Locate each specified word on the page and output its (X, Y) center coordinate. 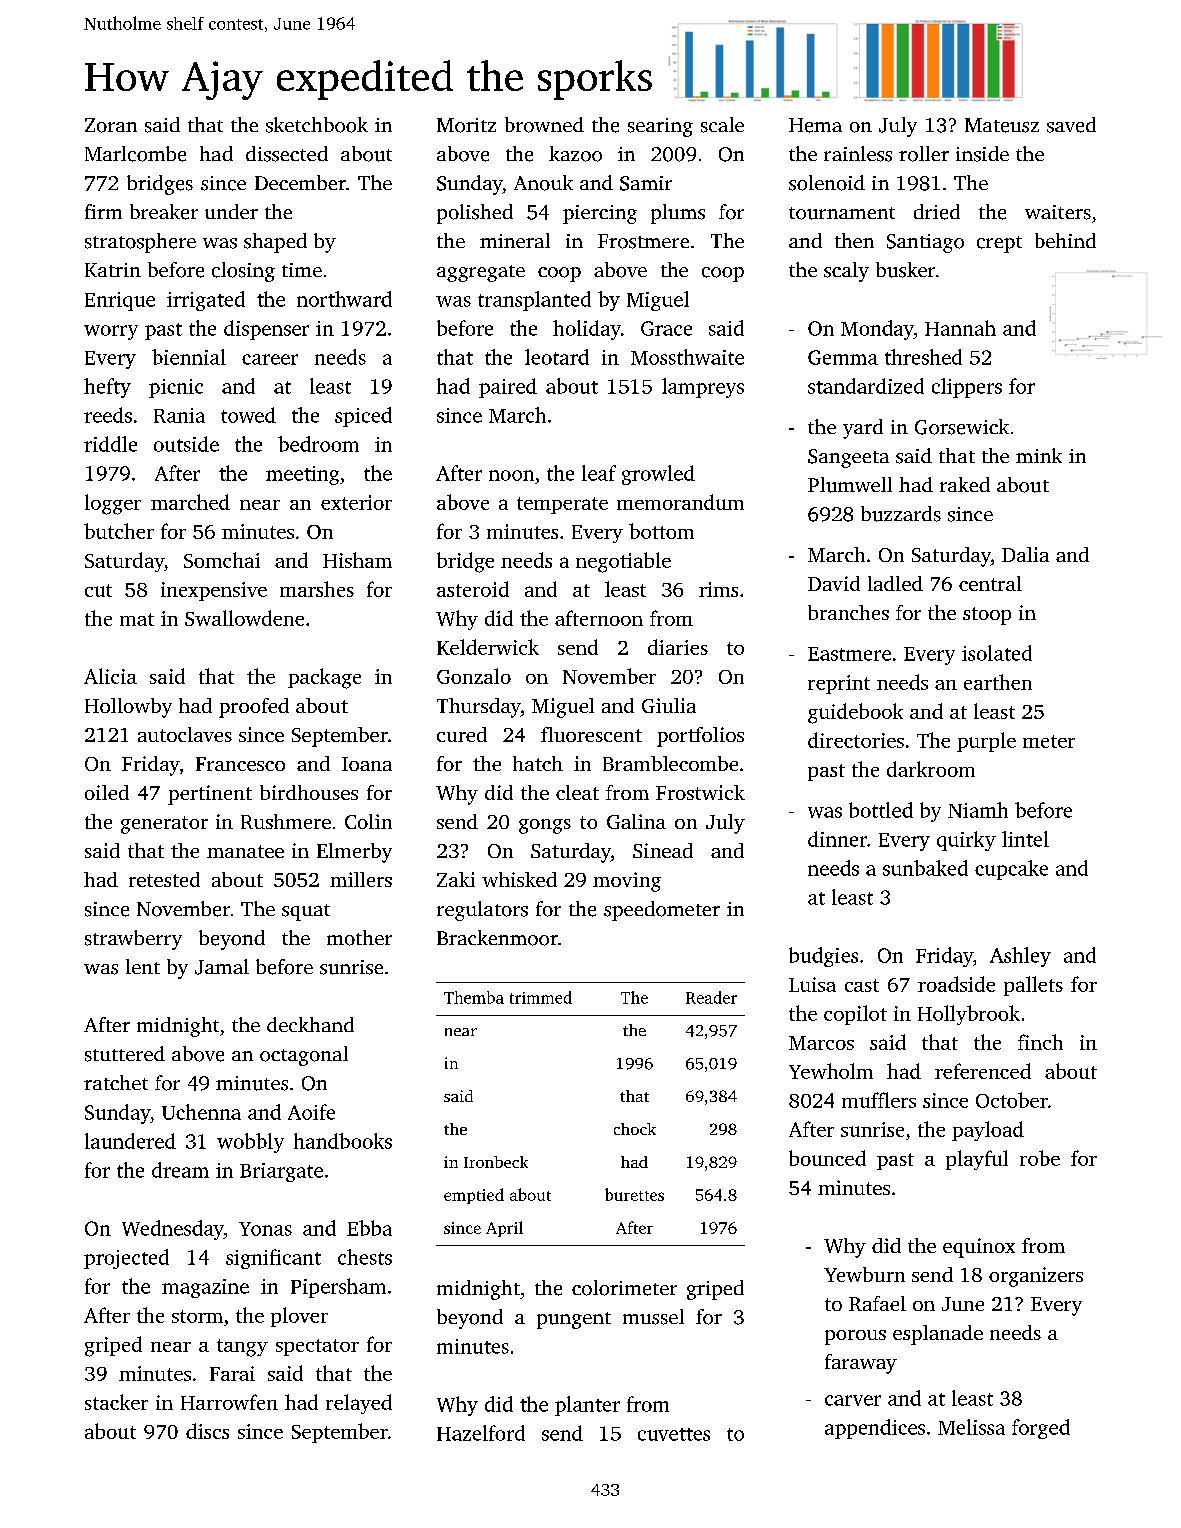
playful (977, 1160)
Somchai (222, 560)
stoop (987, 616)
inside (982, 154)
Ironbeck (496, 1162)
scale (722, 125)
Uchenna (201, 1112)
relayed (359, 1404)
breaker (164, 212)
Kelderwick (488, 647)
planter (587, 1406)
